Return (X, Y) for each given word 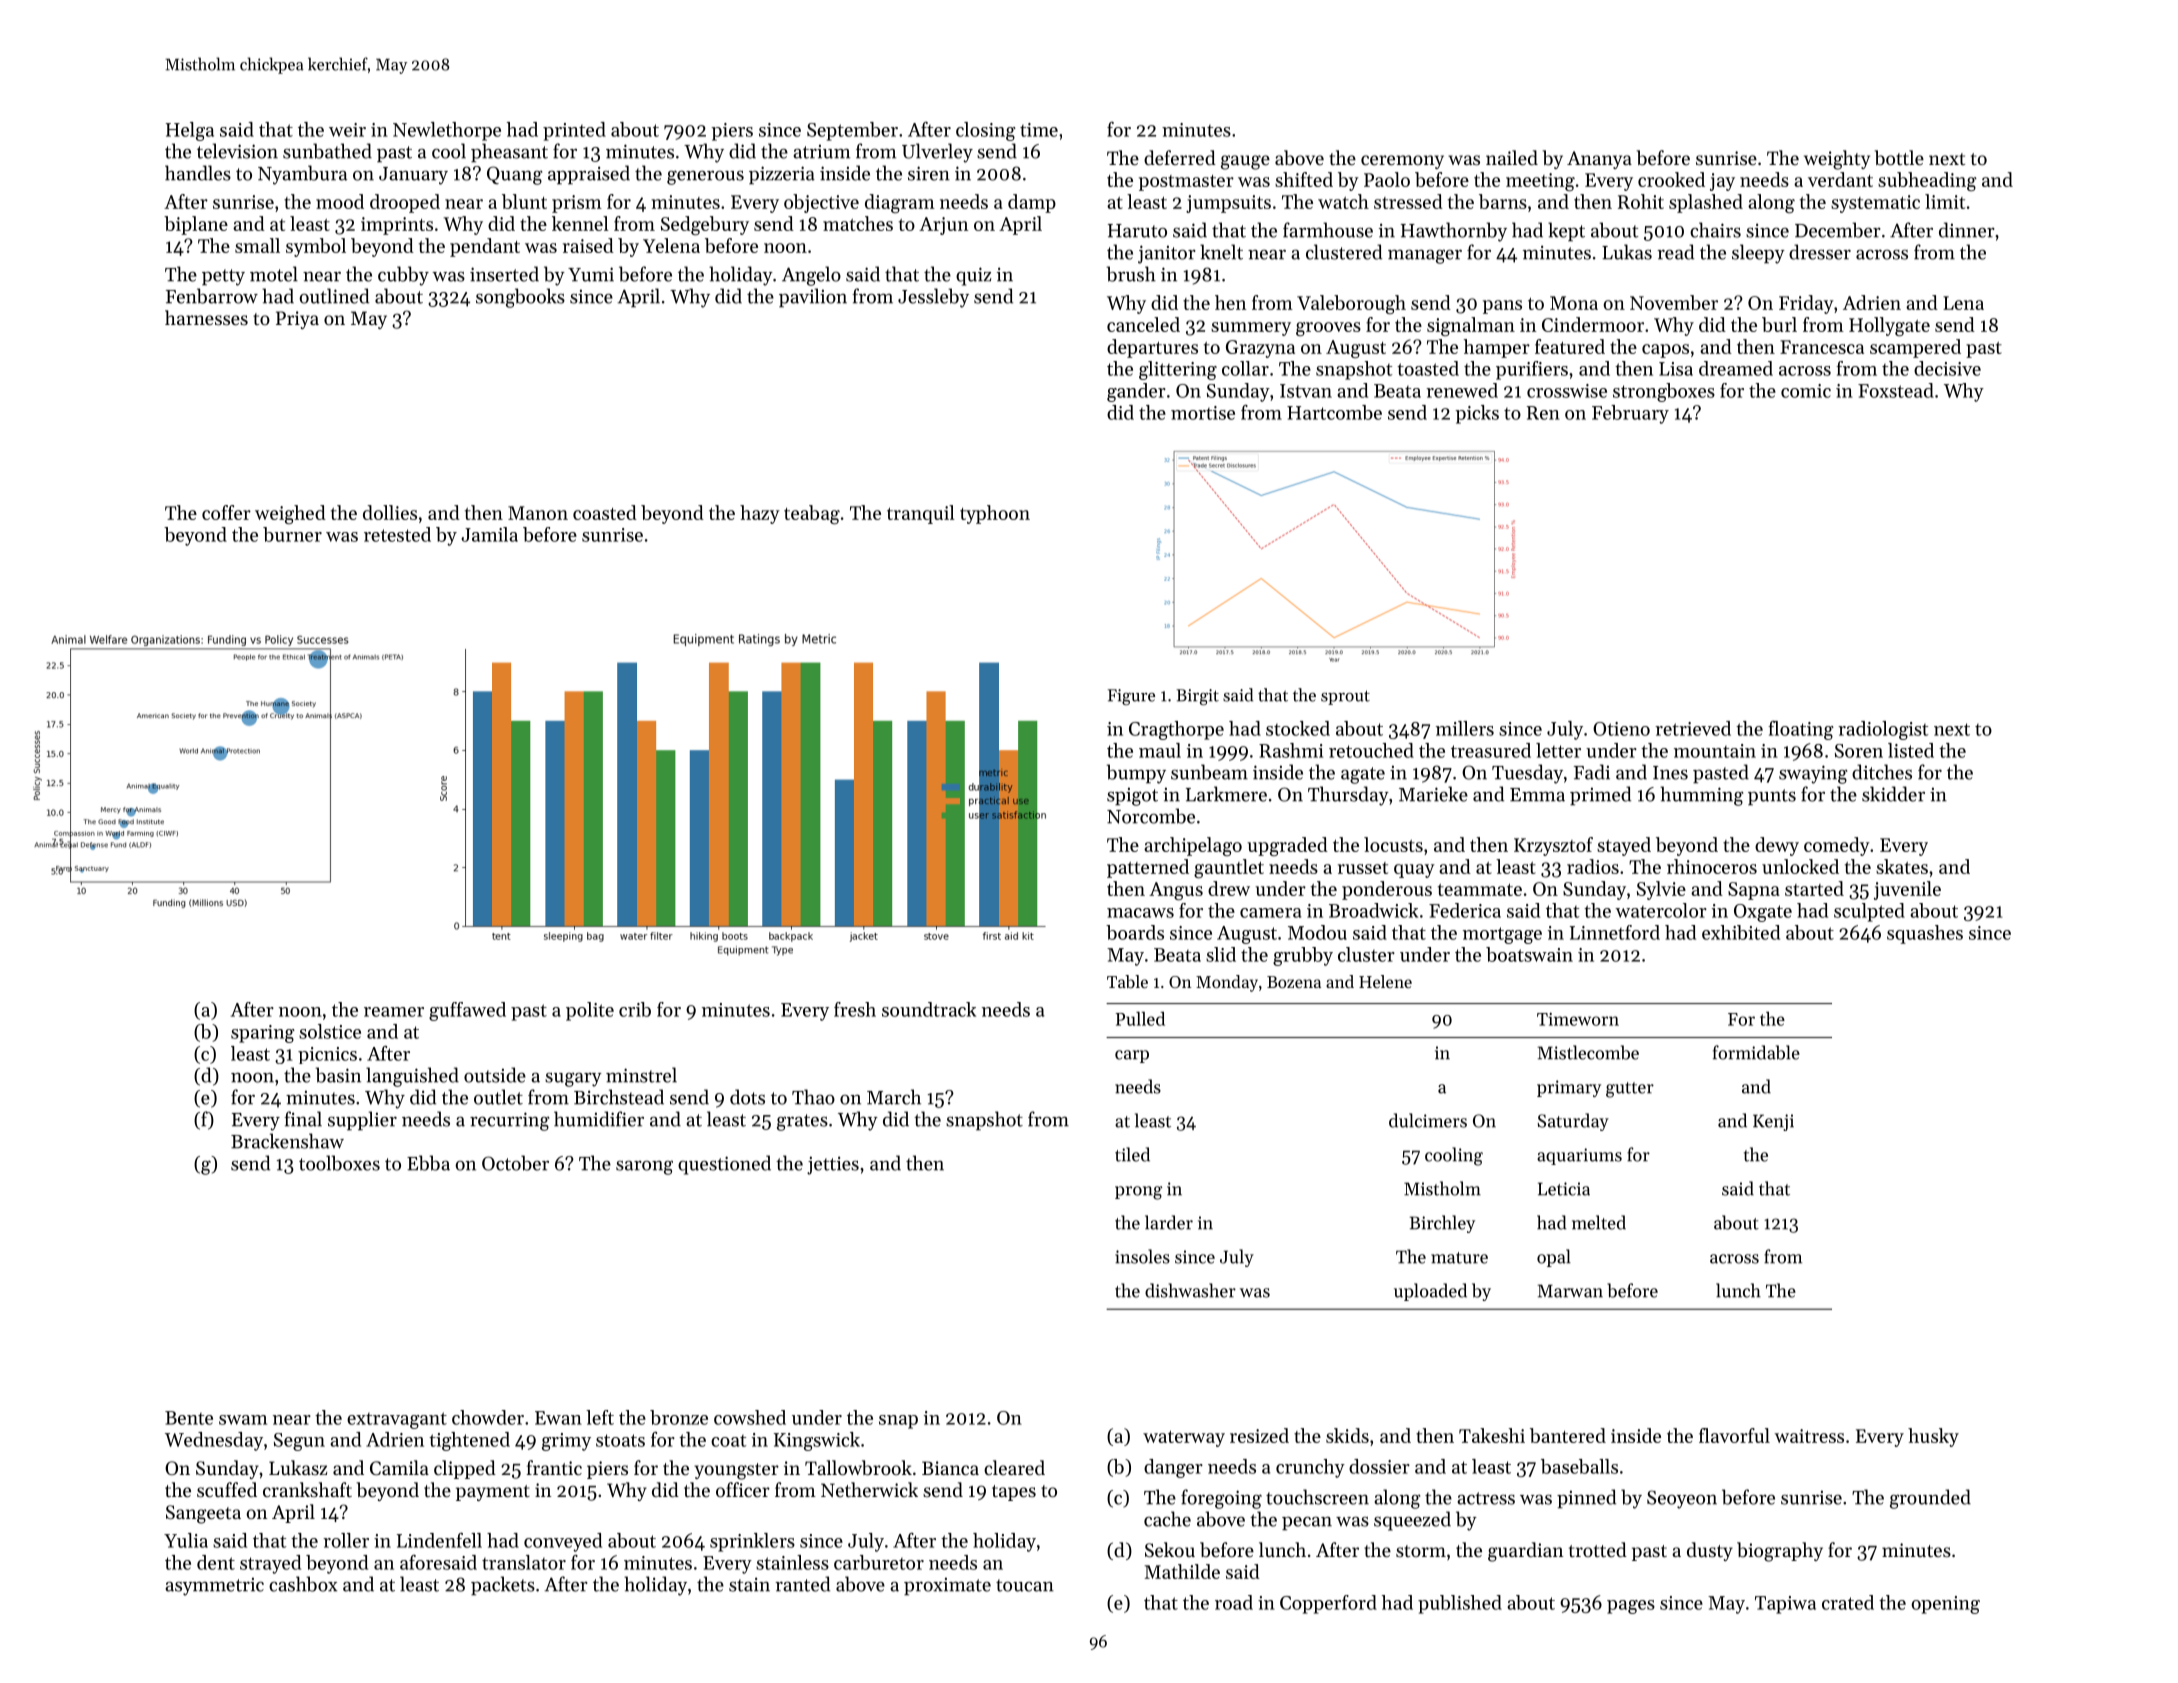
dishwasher (1190, 1290)
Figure (1131, 697)
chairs (1715, 230)
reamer (394, 1012)
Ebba (428, 1163)
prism (577, 204)
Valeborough (1351, 304)
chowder (488, 1417)
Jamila (489, 534)
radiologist (1883, 730)
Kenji (1773, 1122)
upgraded (1287, 846)
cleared (1014, 1467)
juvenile (1907, 890)
